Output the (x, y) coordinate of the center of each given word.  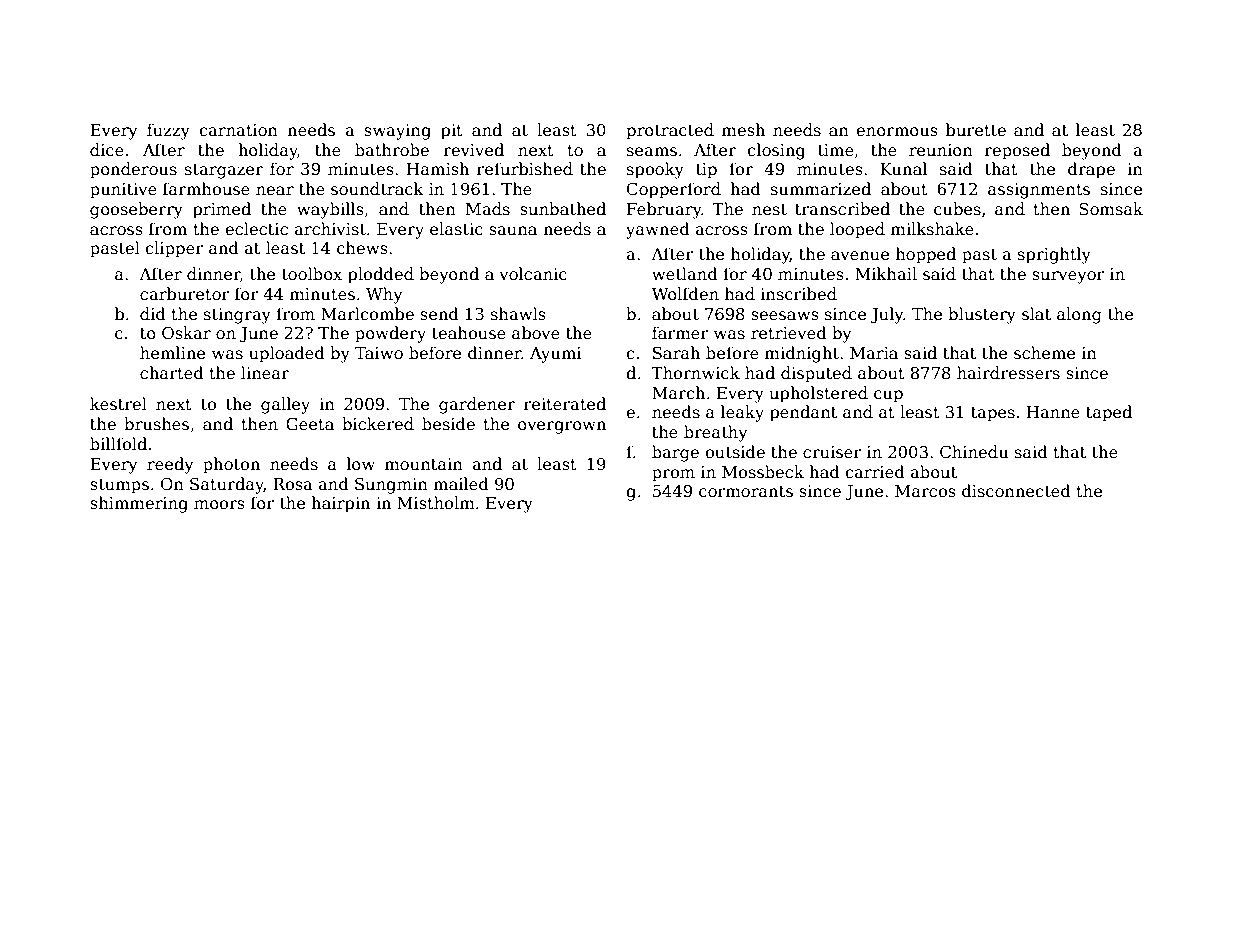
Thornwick (695, 372)
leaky (742, 413)
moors (219, 504)
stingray (237, 316)
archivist (330, 229)
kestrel (118, 404)
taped (1109, 413)
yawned (658, 230)
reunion (941, 150)
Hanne (1053, 412)
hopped (926, 255)
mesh (743, 129)
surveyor (1068, 277)
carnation (238, 130)
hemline (172, 353)
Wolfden (685, 293)
